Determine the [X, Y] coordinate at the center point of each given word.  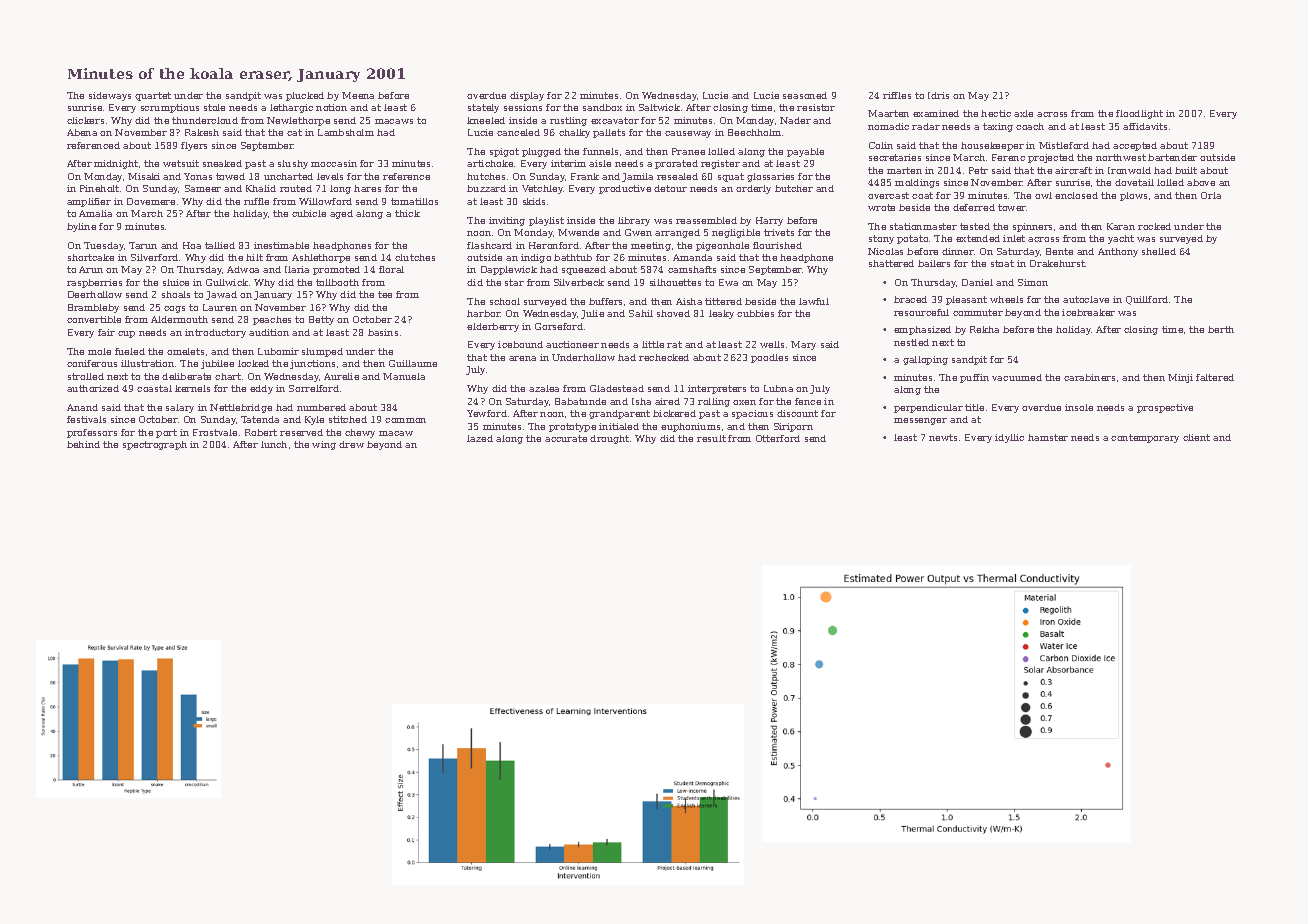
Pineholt [99, 188]
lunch [274, 444]
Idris [938, 95]
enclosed [1076, 195]
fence [808, 401]
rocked [1154, 226]
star [514, 282]
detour [670, 188]
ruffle [256, 201]
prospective [1165, 408]
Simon [1033, 282]
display [527, 96]
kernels [192, 388]
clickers [85, 120]
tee [385, 294]
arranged [677, 233]
